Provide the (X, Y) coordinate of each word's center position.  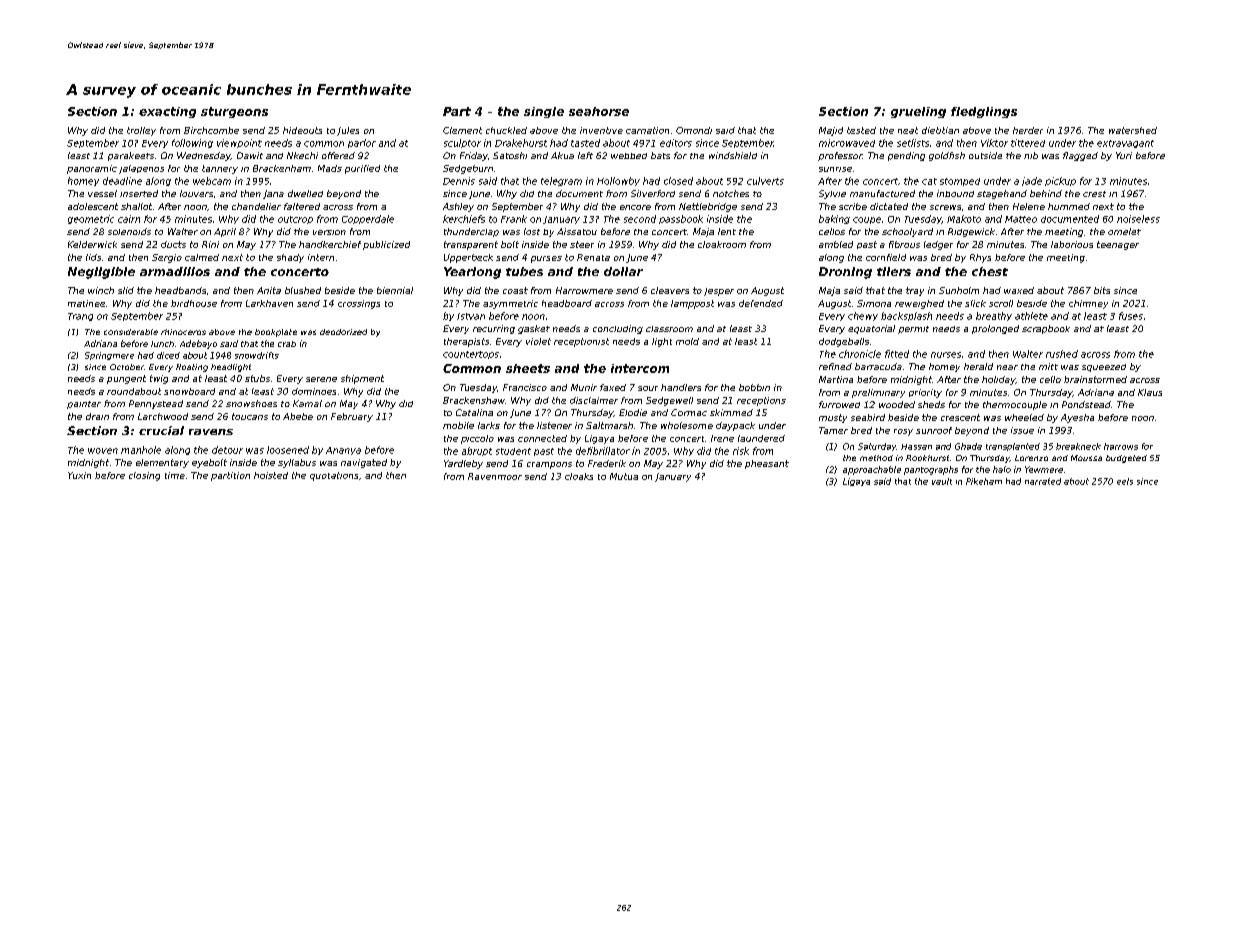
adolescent (93, 206)
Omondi (694, 130)
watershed (1133, 130)
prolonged (995, 329)
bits (1102, 290)
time (175, 475)
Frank (514, 219)
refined (835, 366)
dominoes (314, 391)
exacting (167, 112)
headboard (567, 303)
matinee (86, 303)
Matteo (1021, 219)
